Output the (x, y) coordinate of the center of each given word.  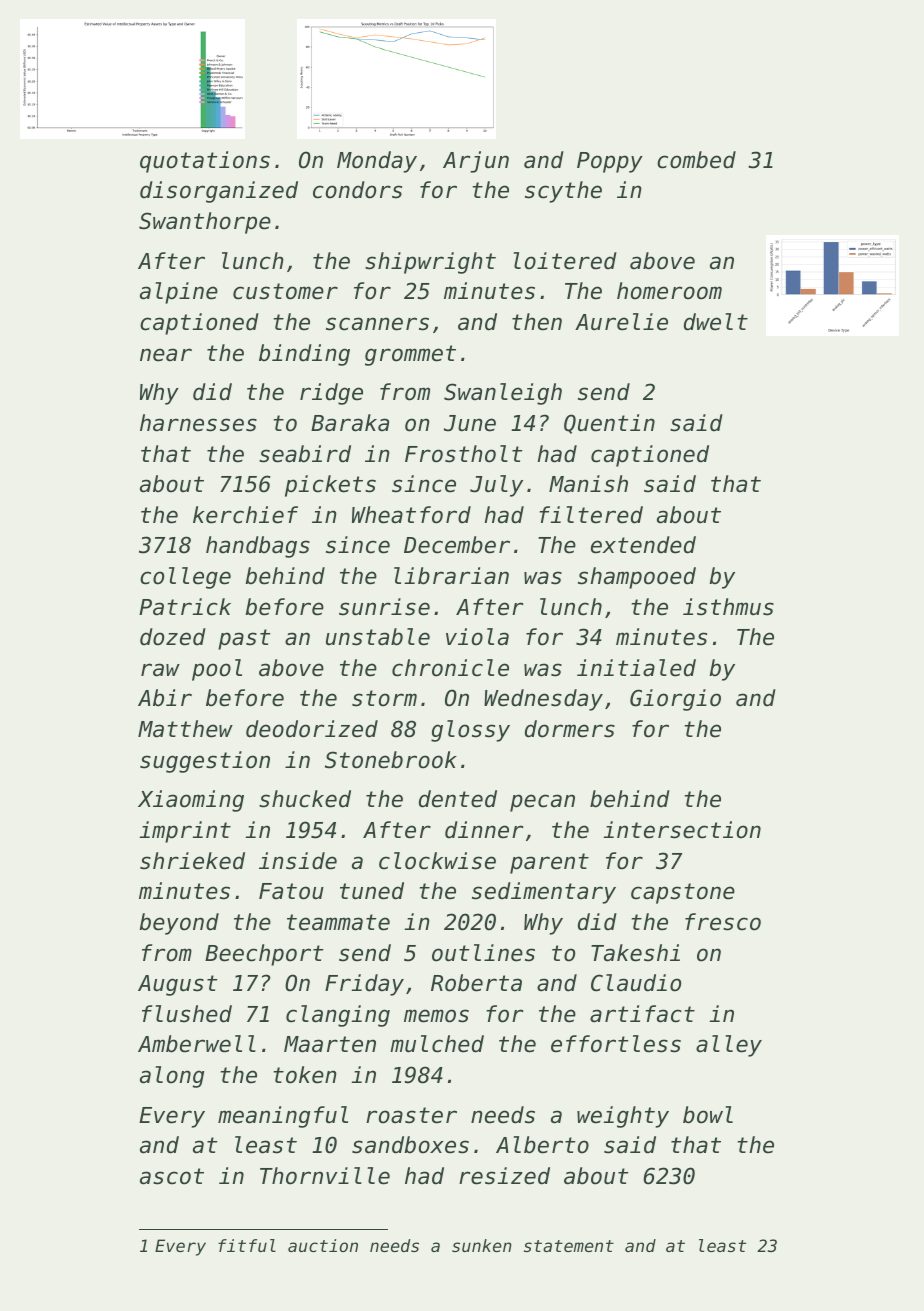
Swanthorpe (205, 223)
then (537, 322)
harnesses (198, 423)
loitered (565, 261)
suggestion (205, 762)
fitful (247, 1245)
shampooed (637, 578)
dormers (570, 729)
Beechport (264, 955)
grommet (410, 355)
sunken (482, 1245)
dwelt (716, 322)
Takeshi (635, 953)
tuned (372, 891)
